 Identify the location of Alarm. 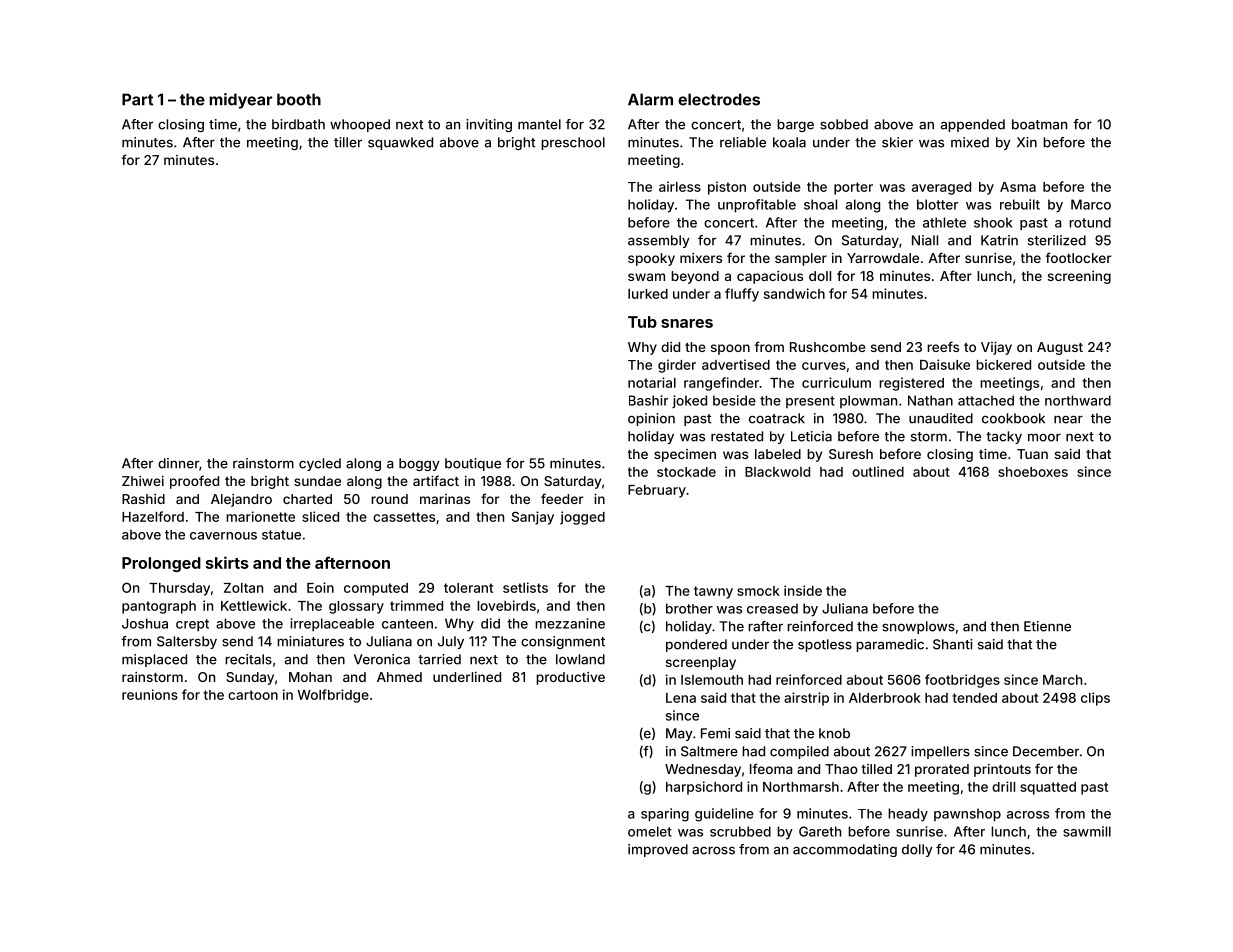
(650, 99).
